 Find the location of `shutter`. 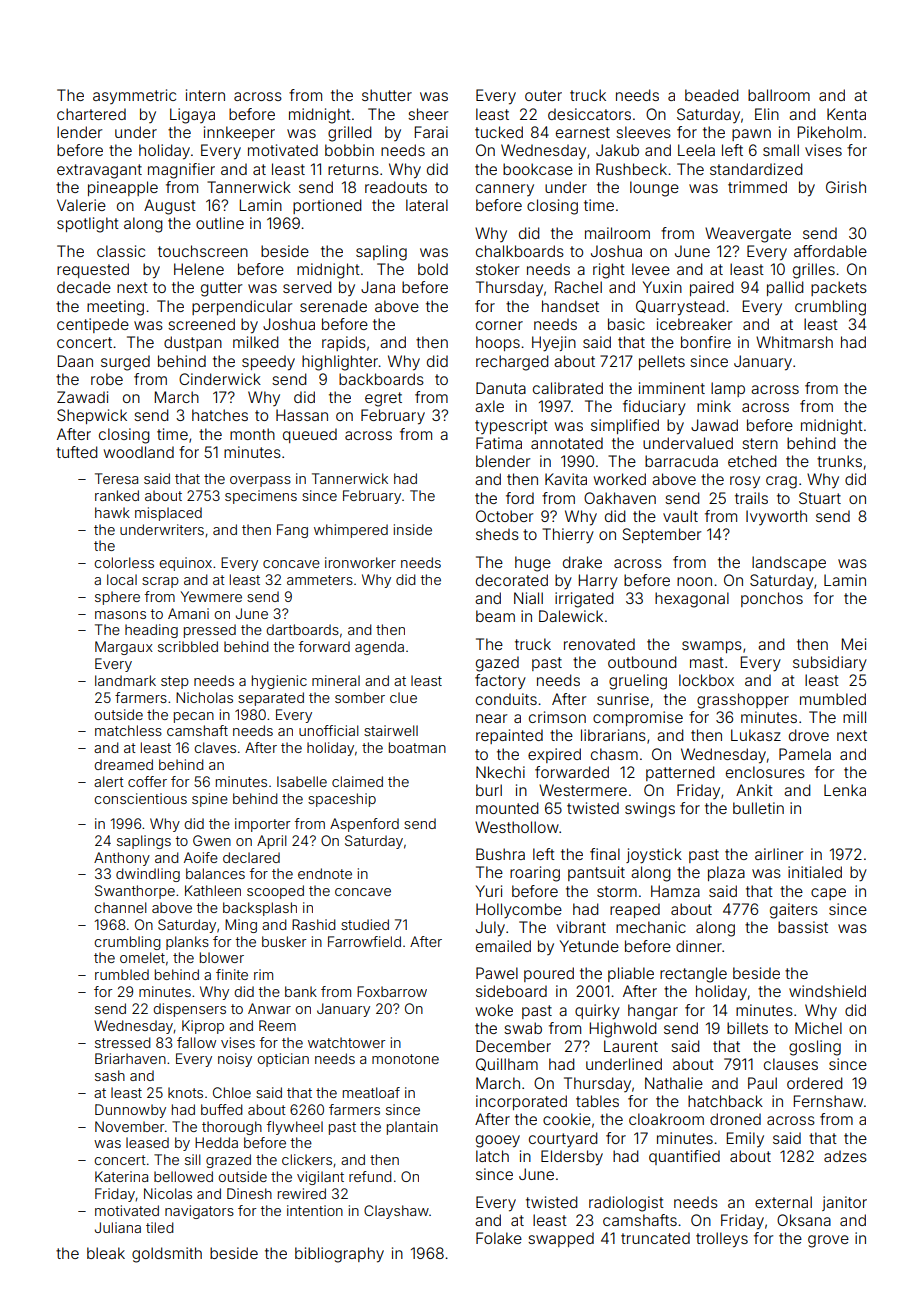

shutter is located at coordinates (387, 95).
